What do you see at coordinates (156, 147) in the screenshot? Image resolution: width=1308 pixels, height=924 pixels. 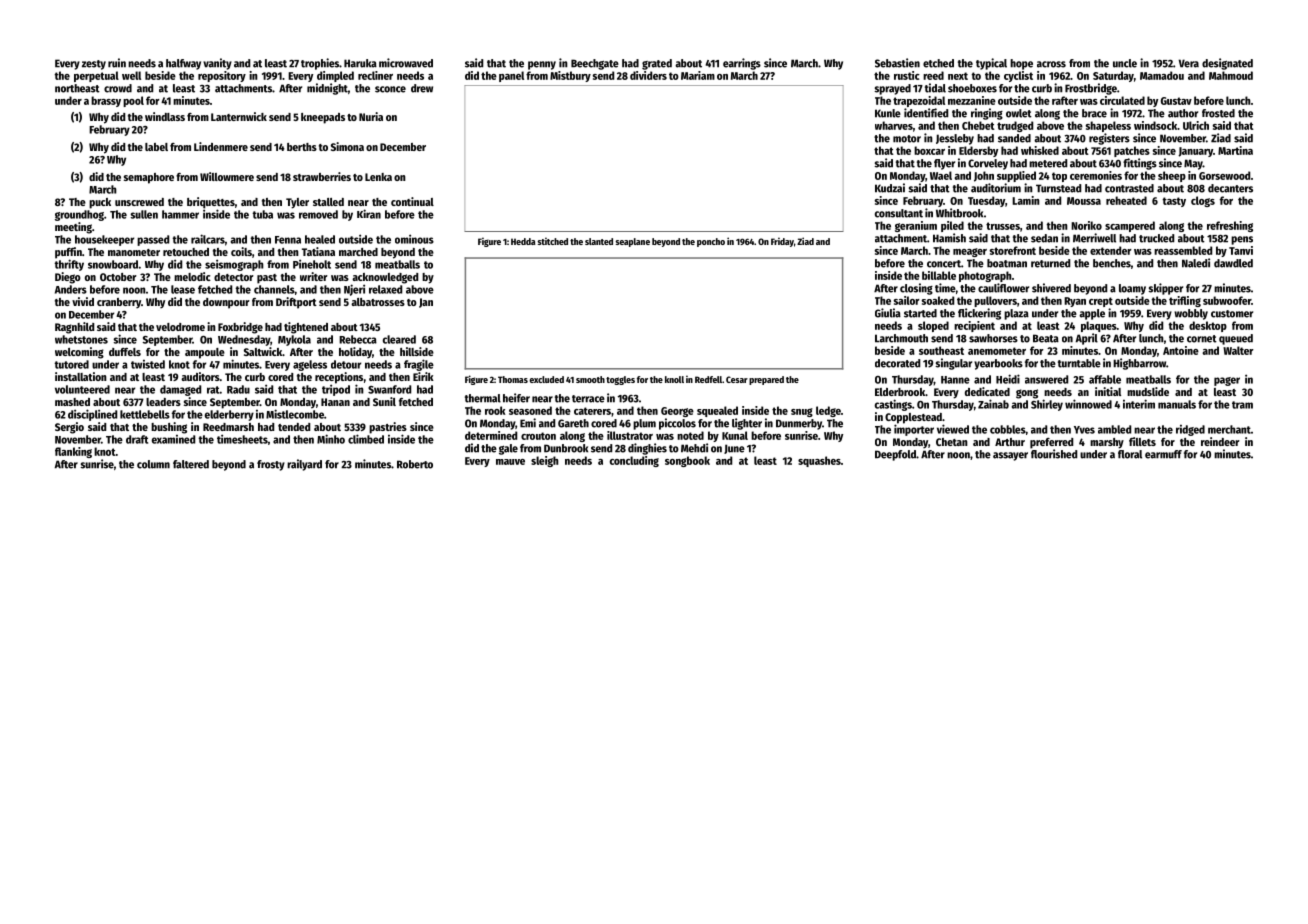 I see `label` at bounding box center [156, 147].
